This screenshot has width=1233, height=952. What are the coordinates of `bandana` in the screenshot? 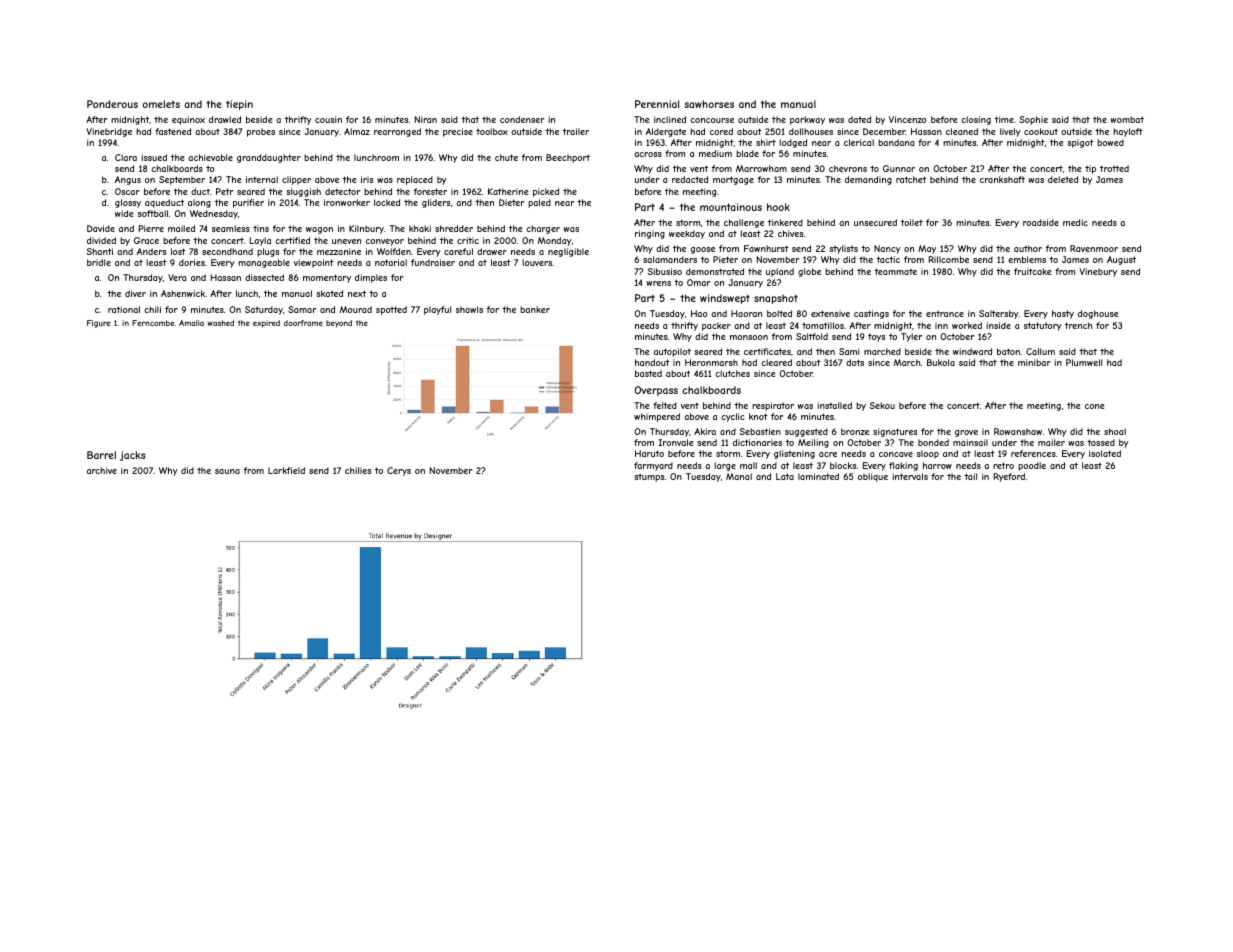 It's located at (896, 142).
